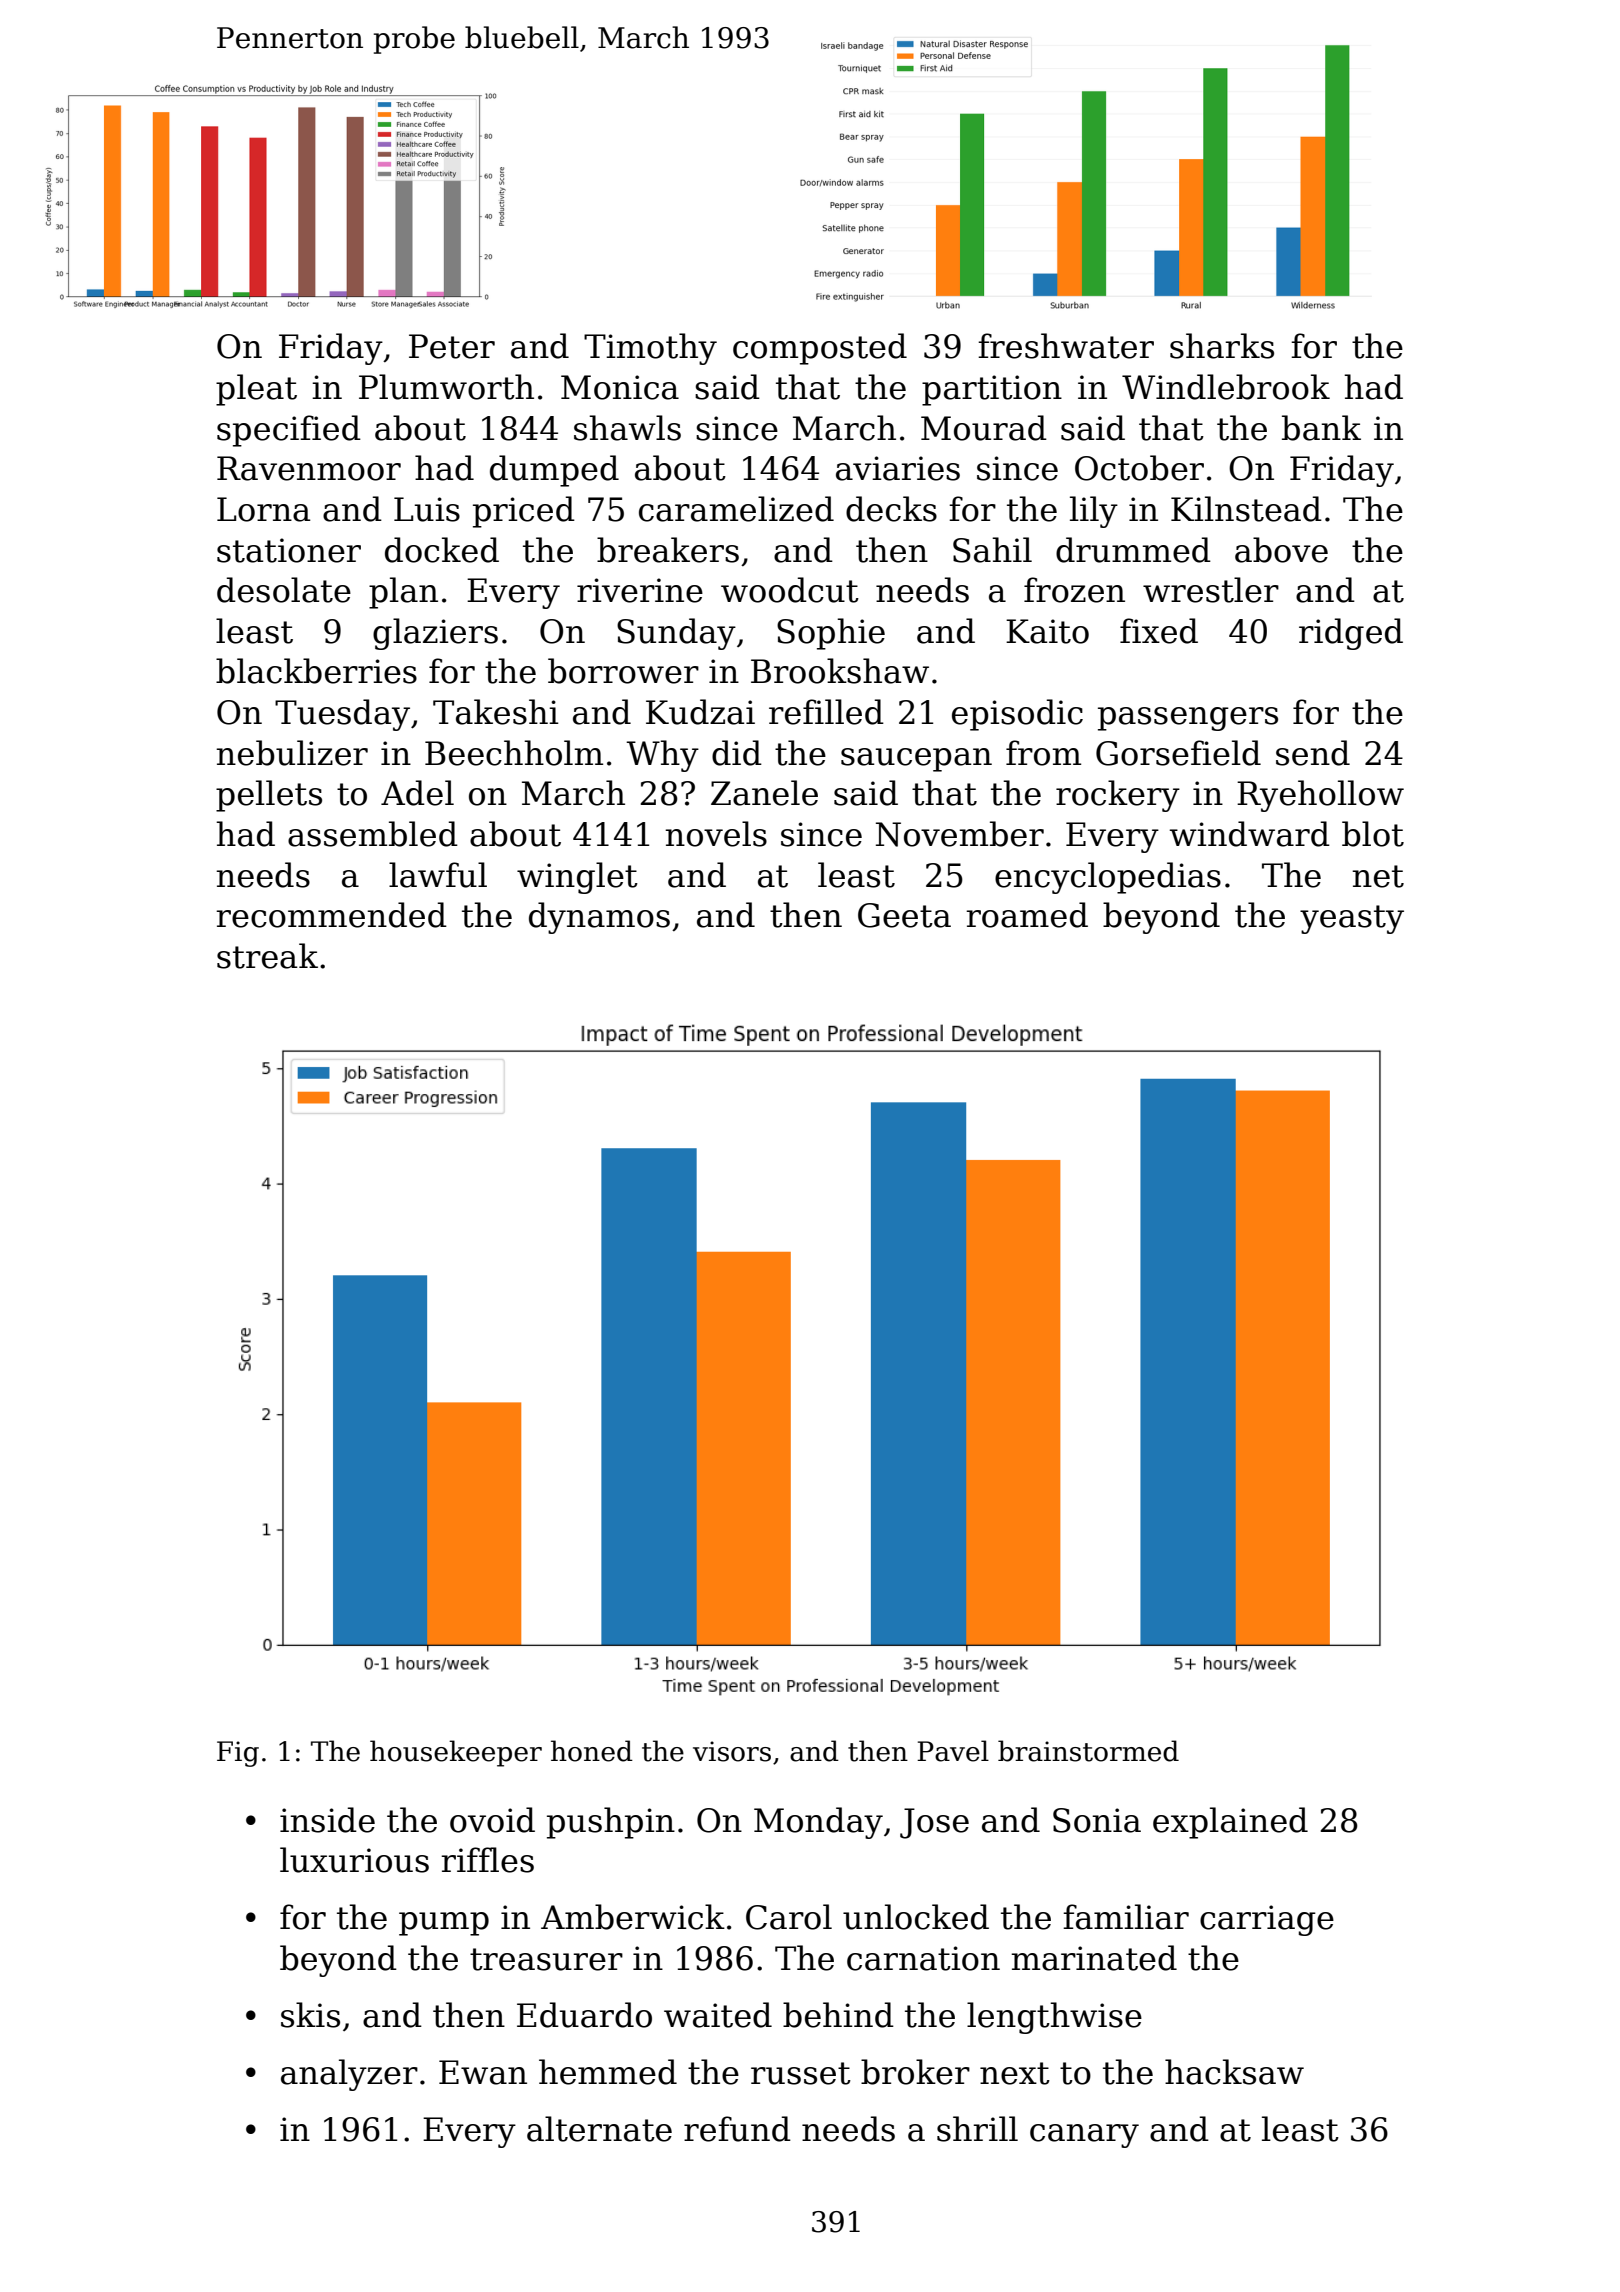 This screenshot has height=2292, width=1620. I want to click on Geeta, so click(904, 915).
